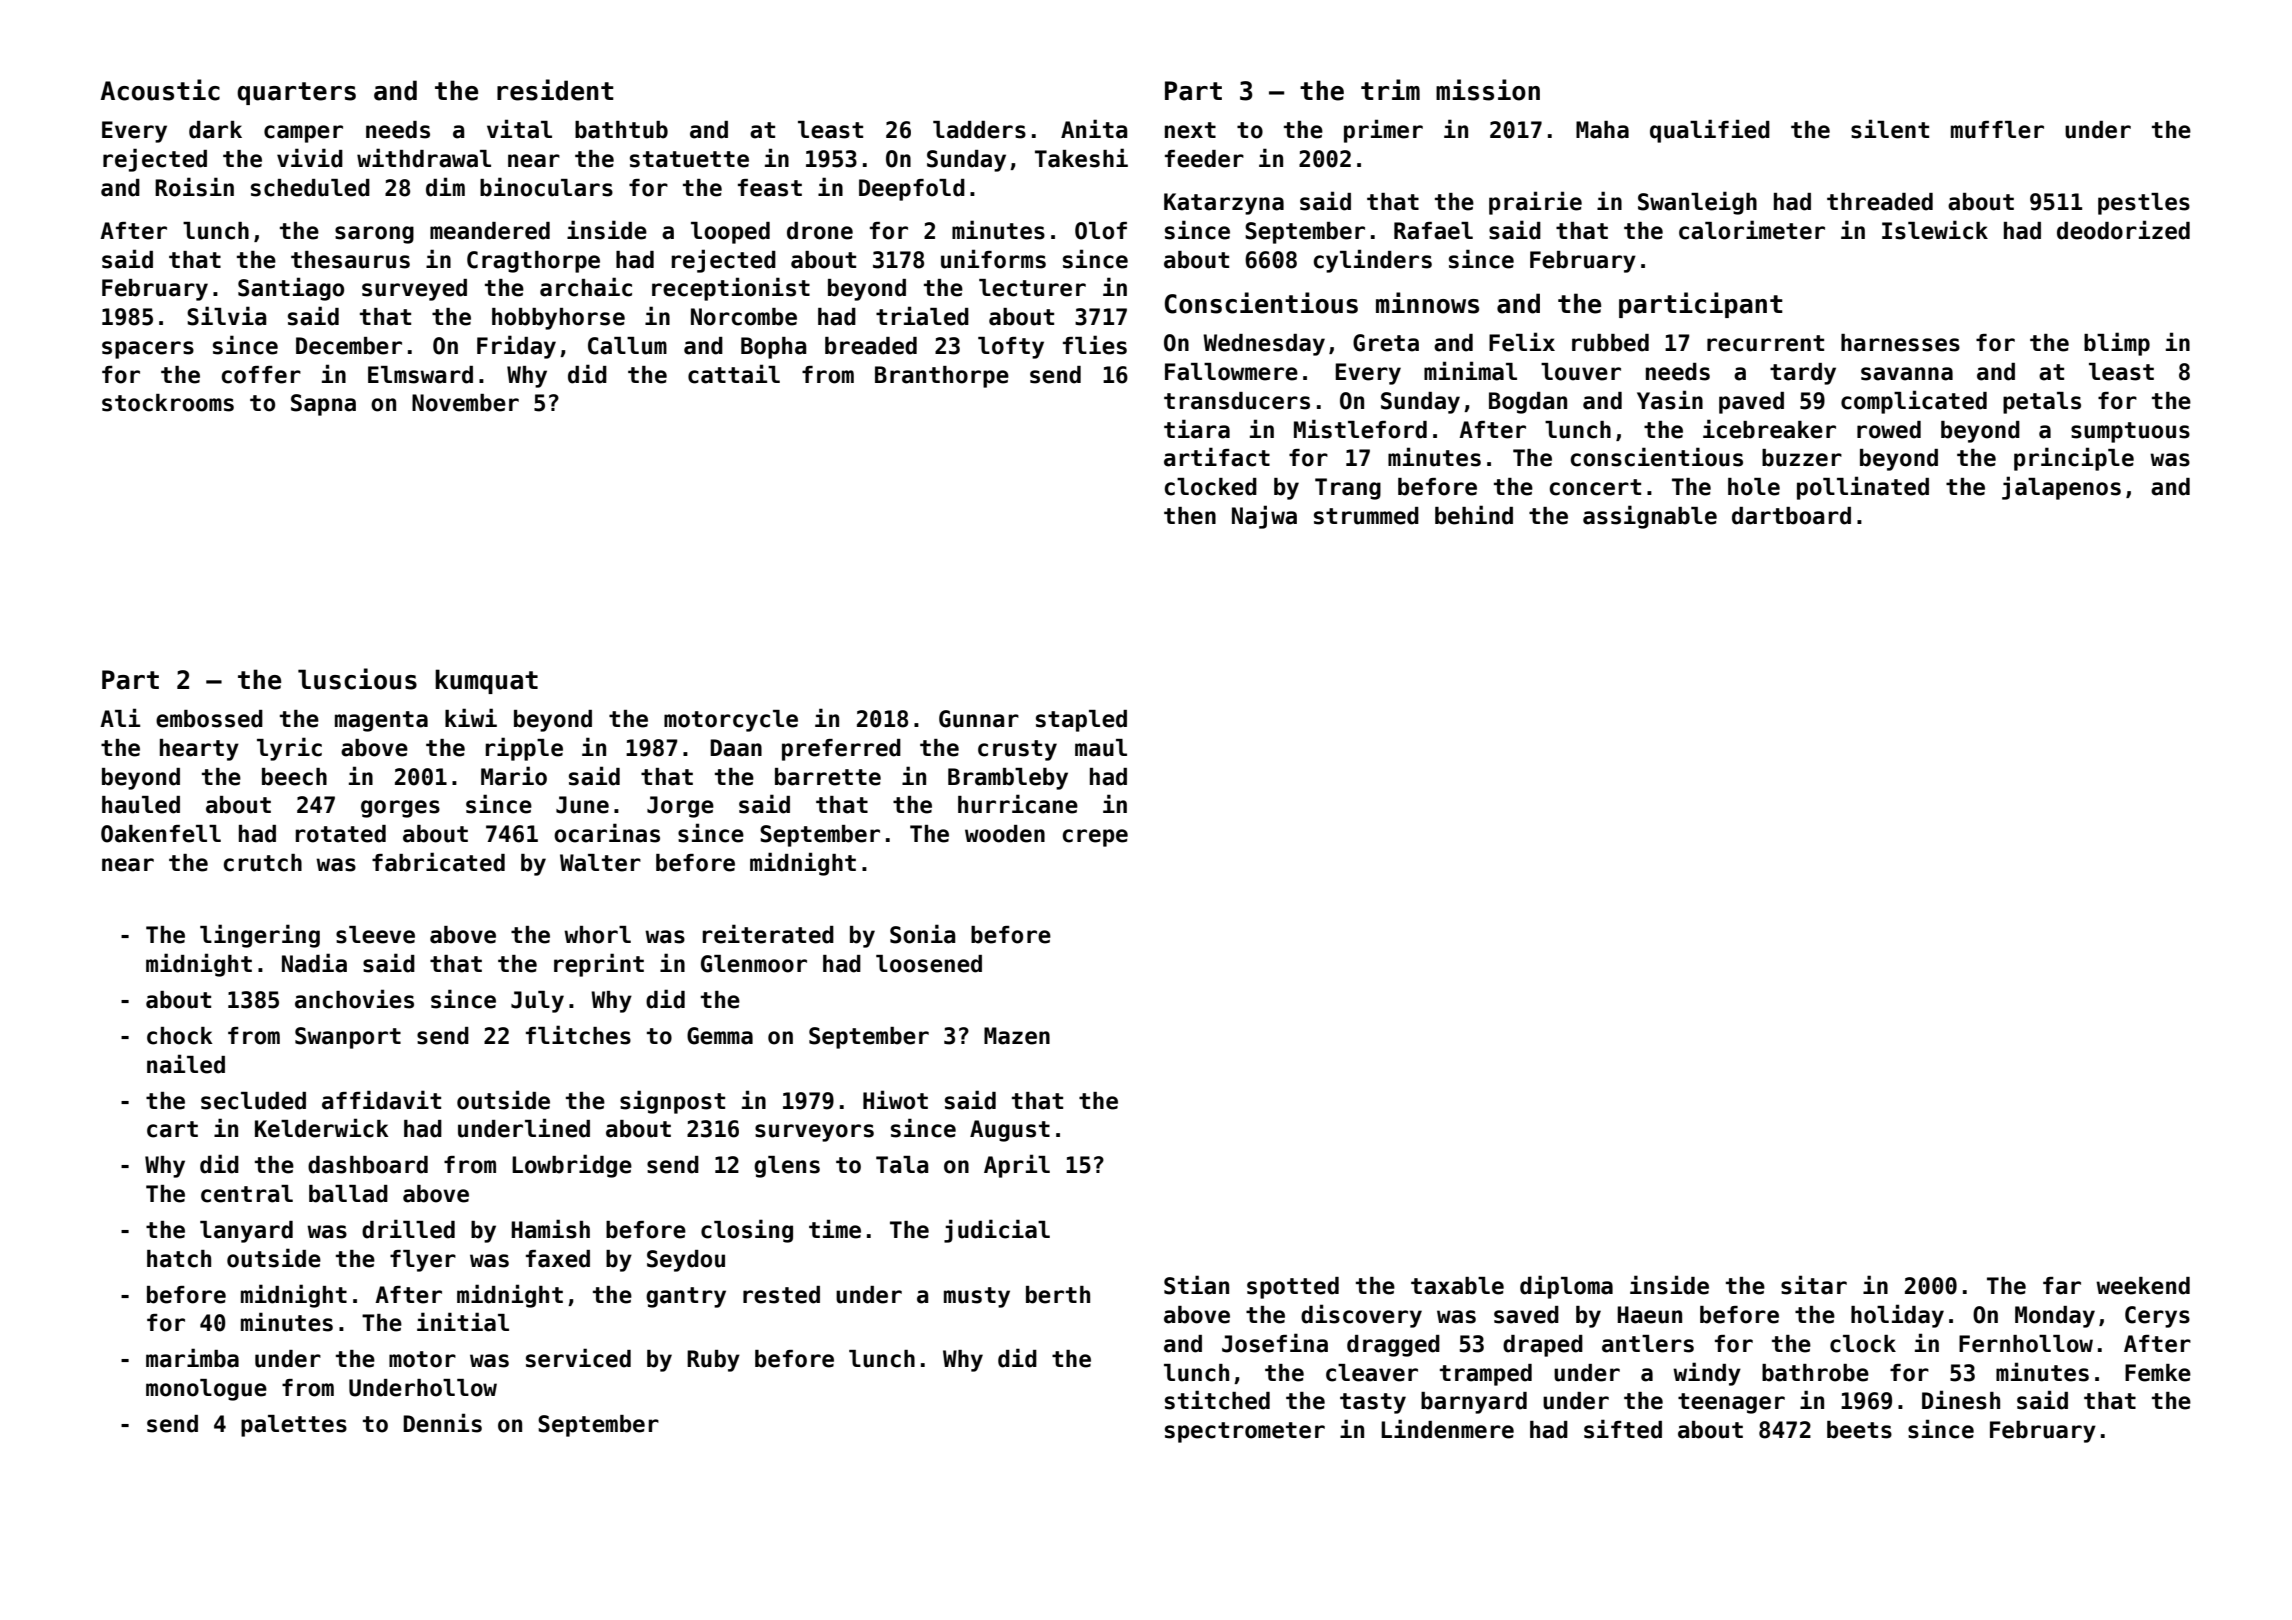  Describe the element at coordinates (689, 159) in the document. I see `statuette` at that location.
